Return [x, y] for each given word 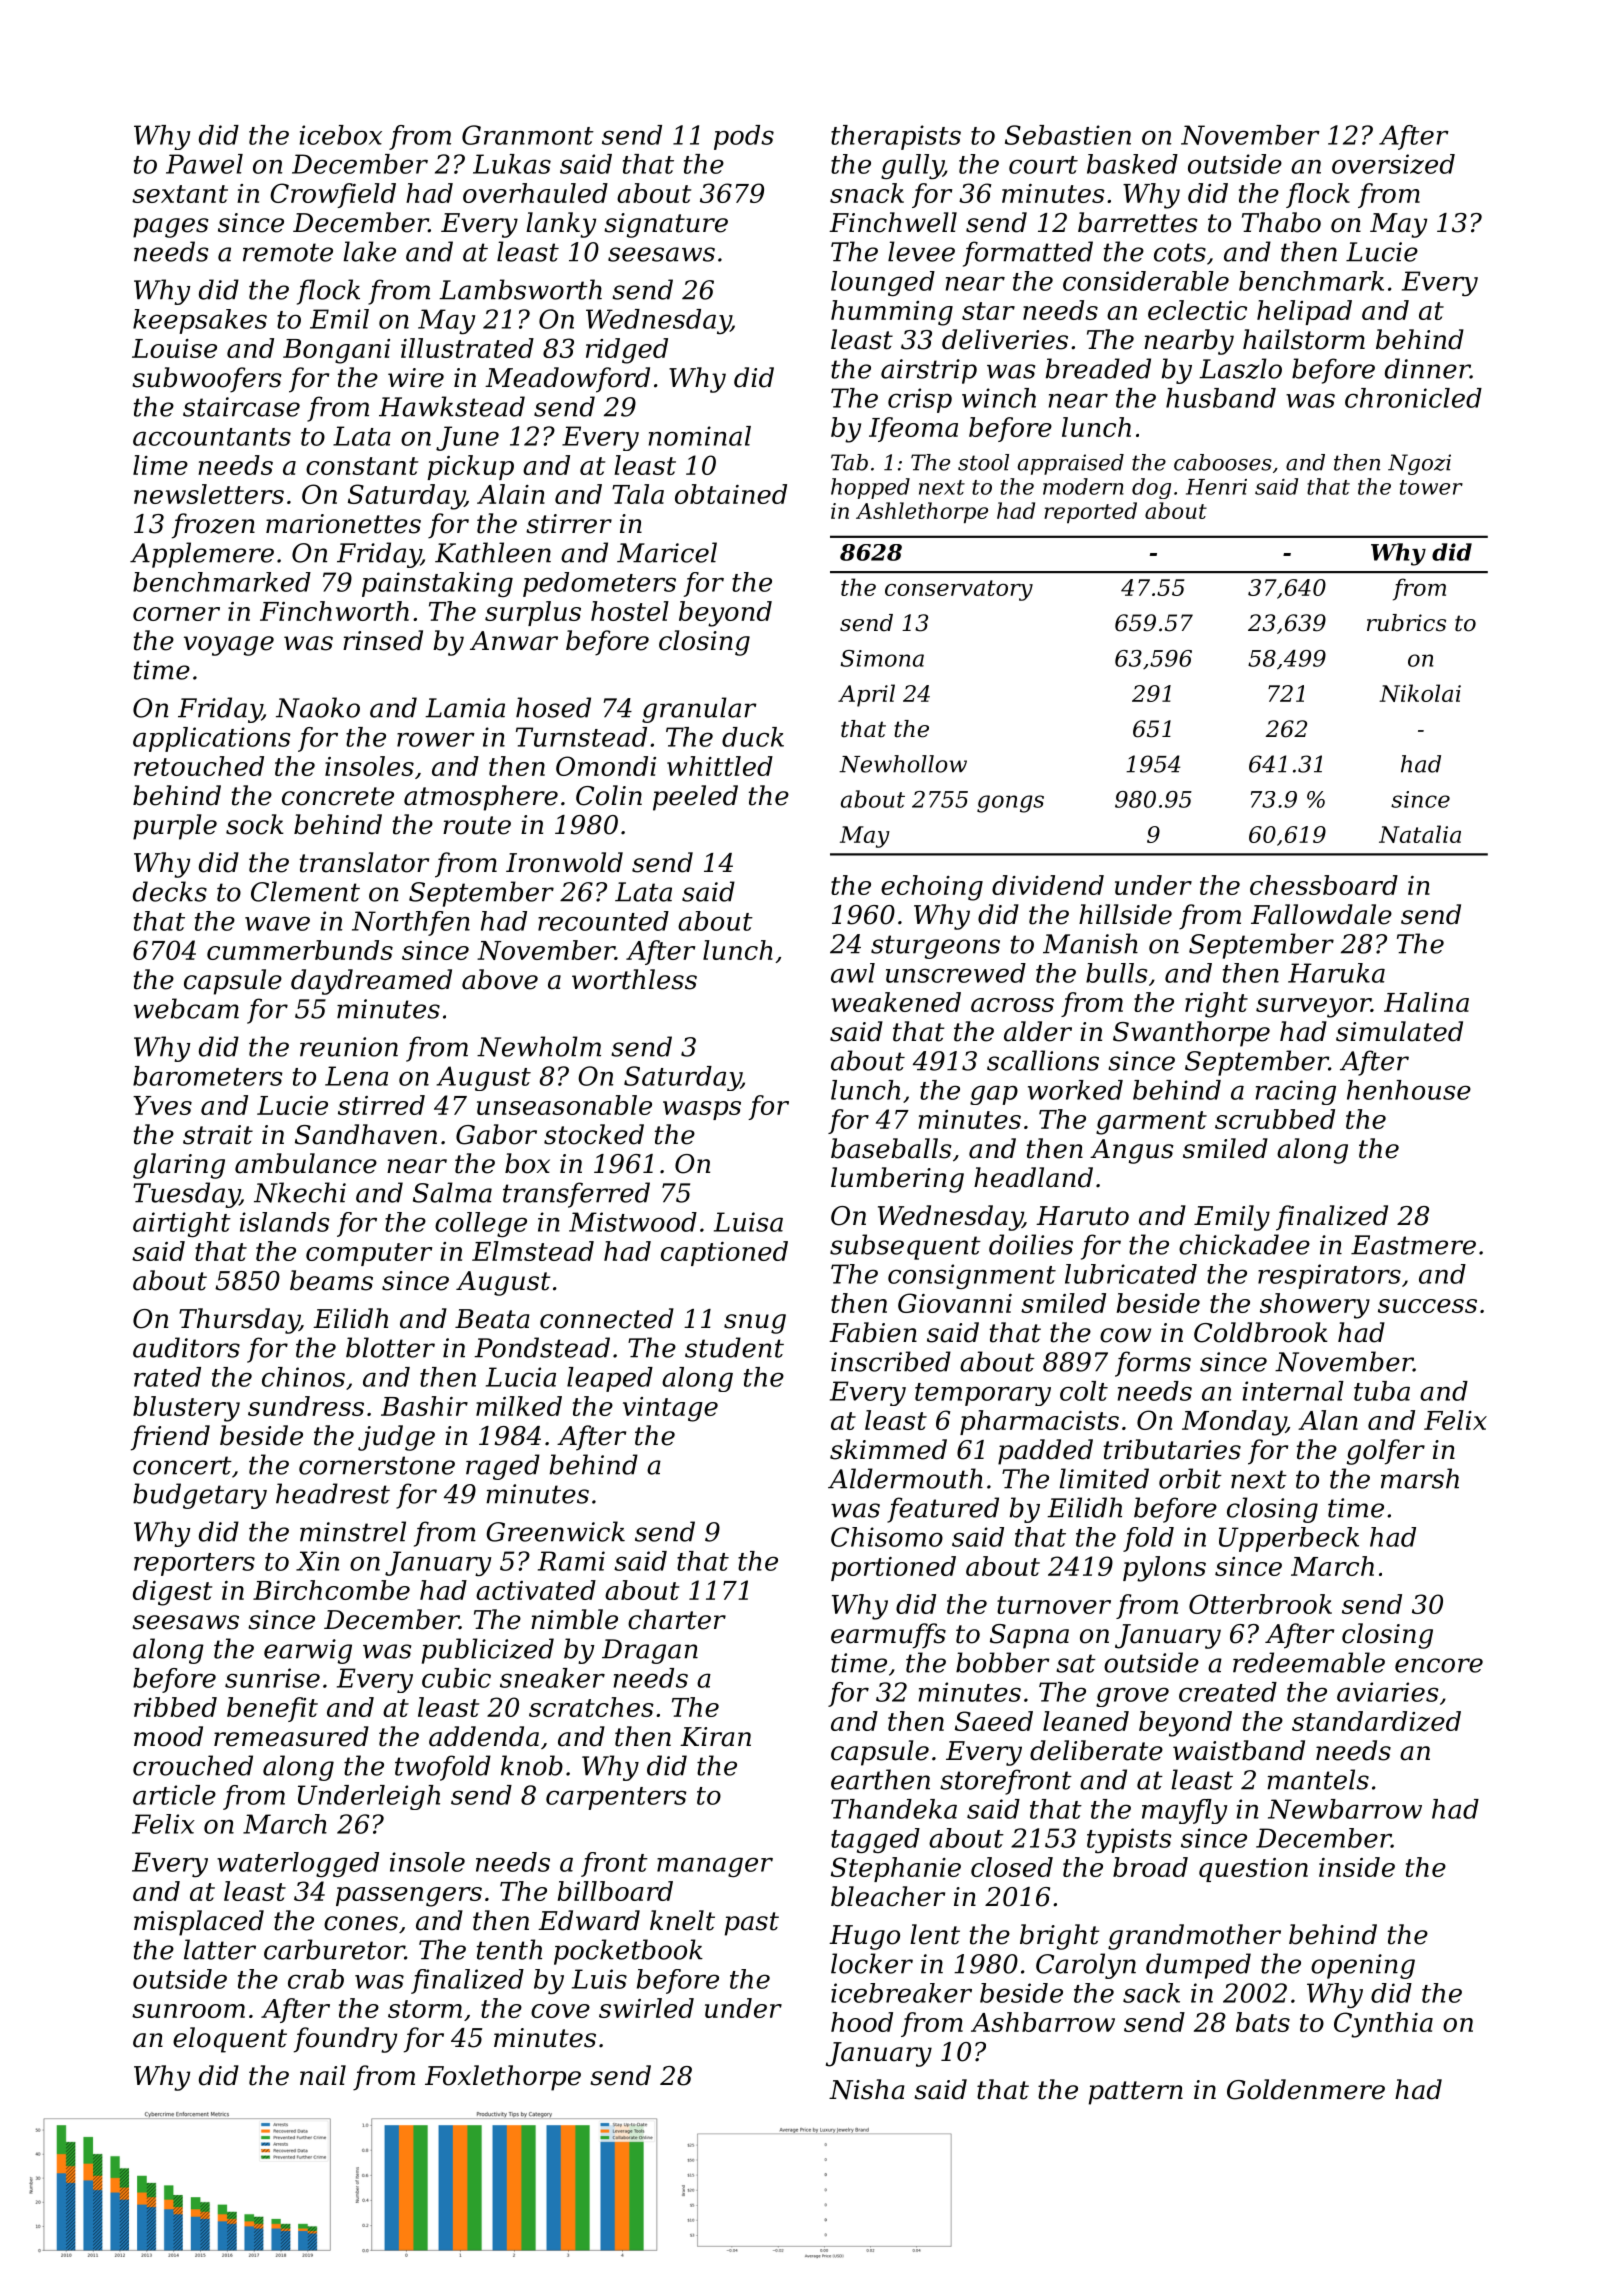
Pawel [204, 164]
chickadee [1244, 1244]
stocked [594, 1134]
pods [744, 137]
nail [323, 2075]
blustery [186, 1409]
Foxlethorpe [503, 2078]
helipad [1304, 312]
